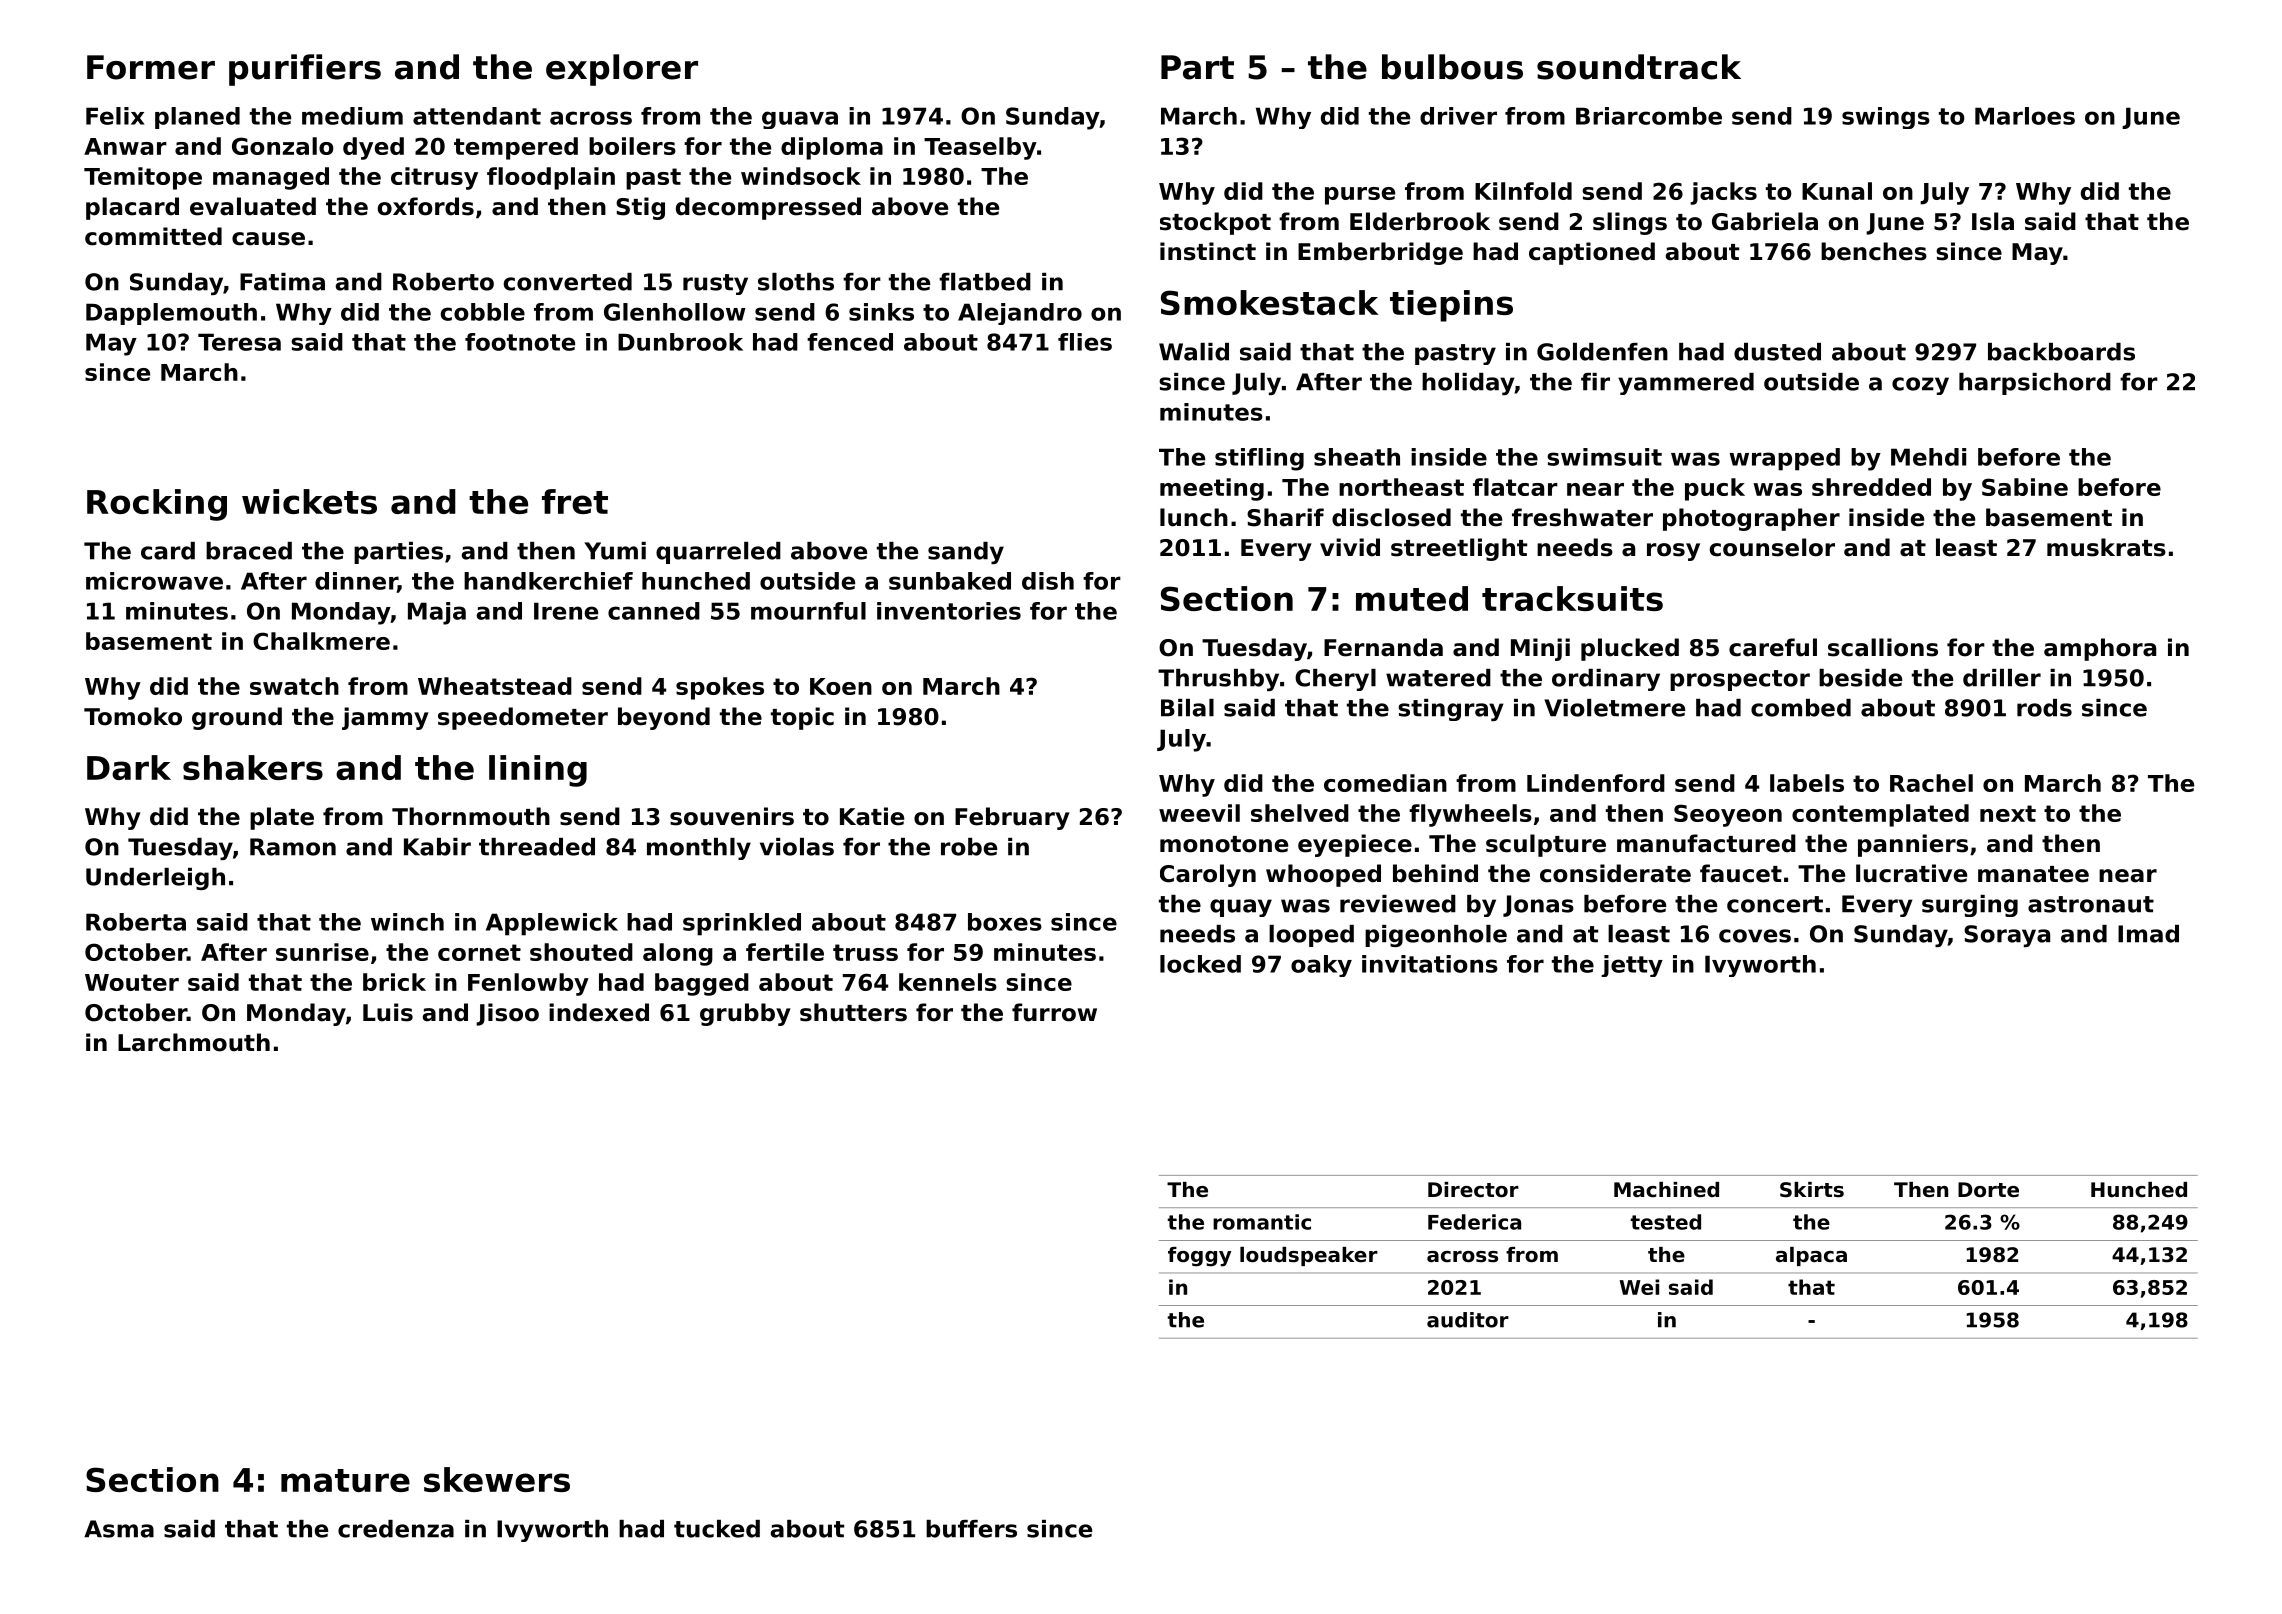 The height and width of the page is (1614, 2282). What do you see at coordinates (717, 1529) in the page?
I see `tucked` at bounding box center [717, 1529].
